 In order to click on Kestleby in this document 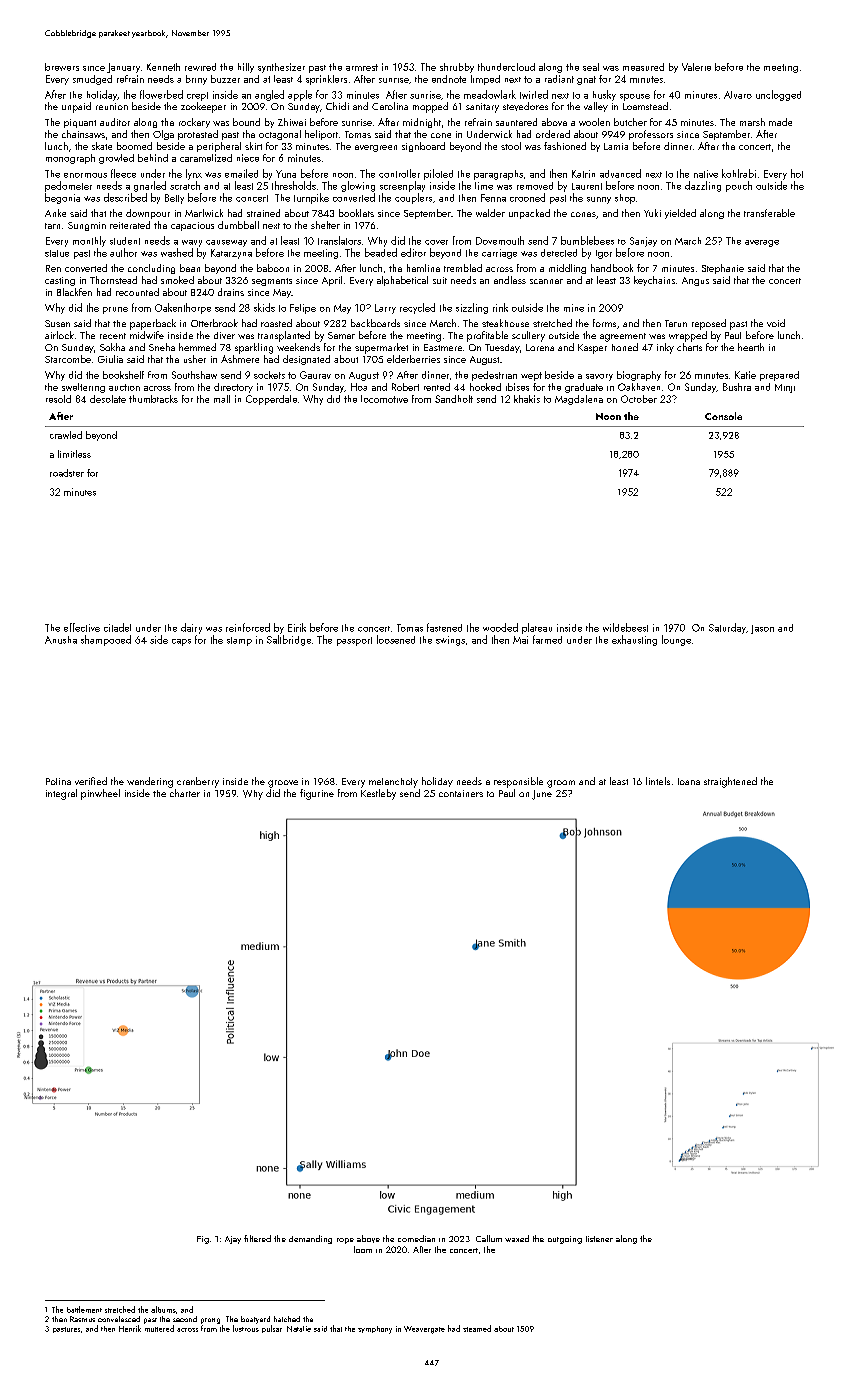, I will do `click(378, 794)`.
